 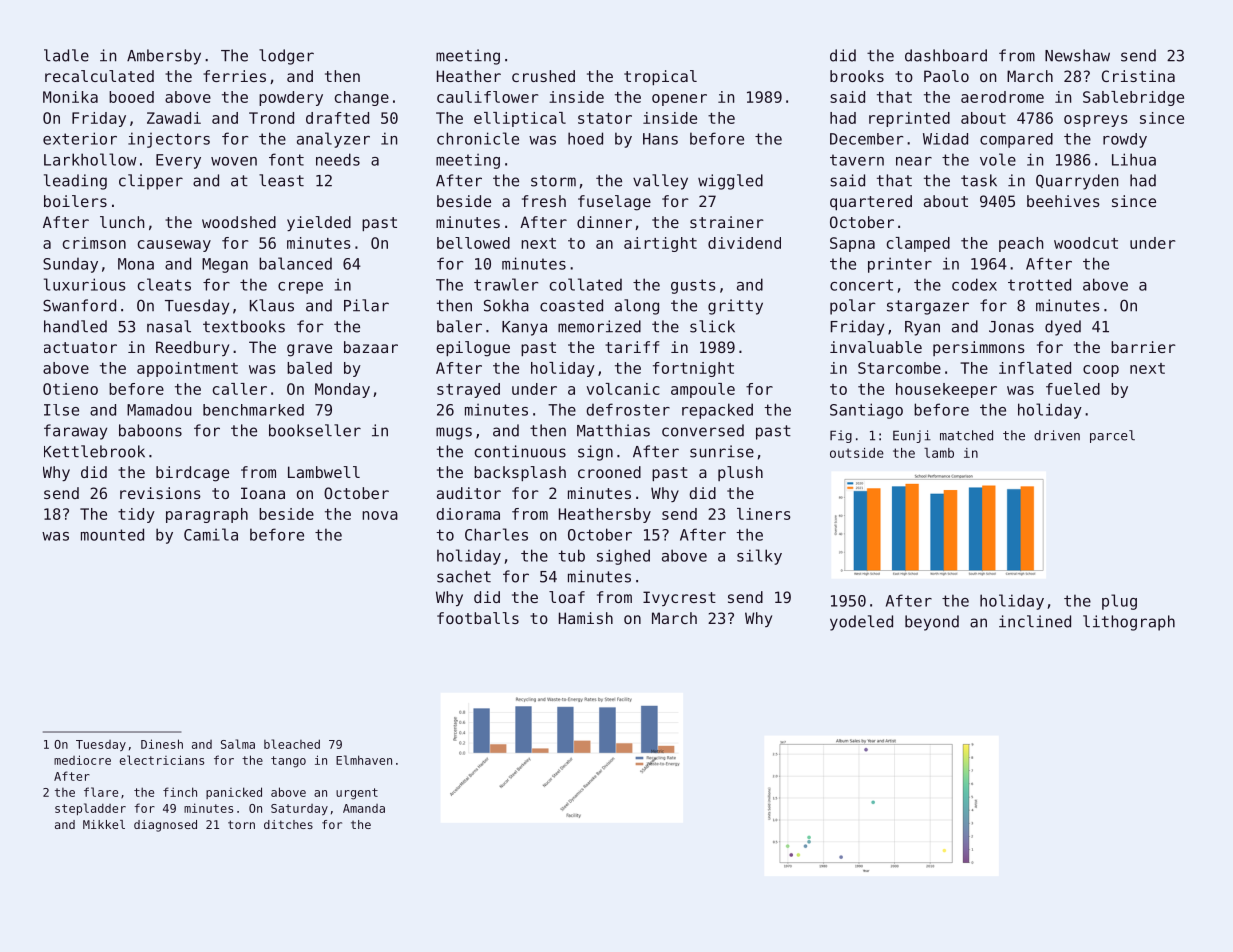 What do you see at coordinates (1086, 243) in the screenshot?
I see `woodcut` at bounding box center [1086, 243].
